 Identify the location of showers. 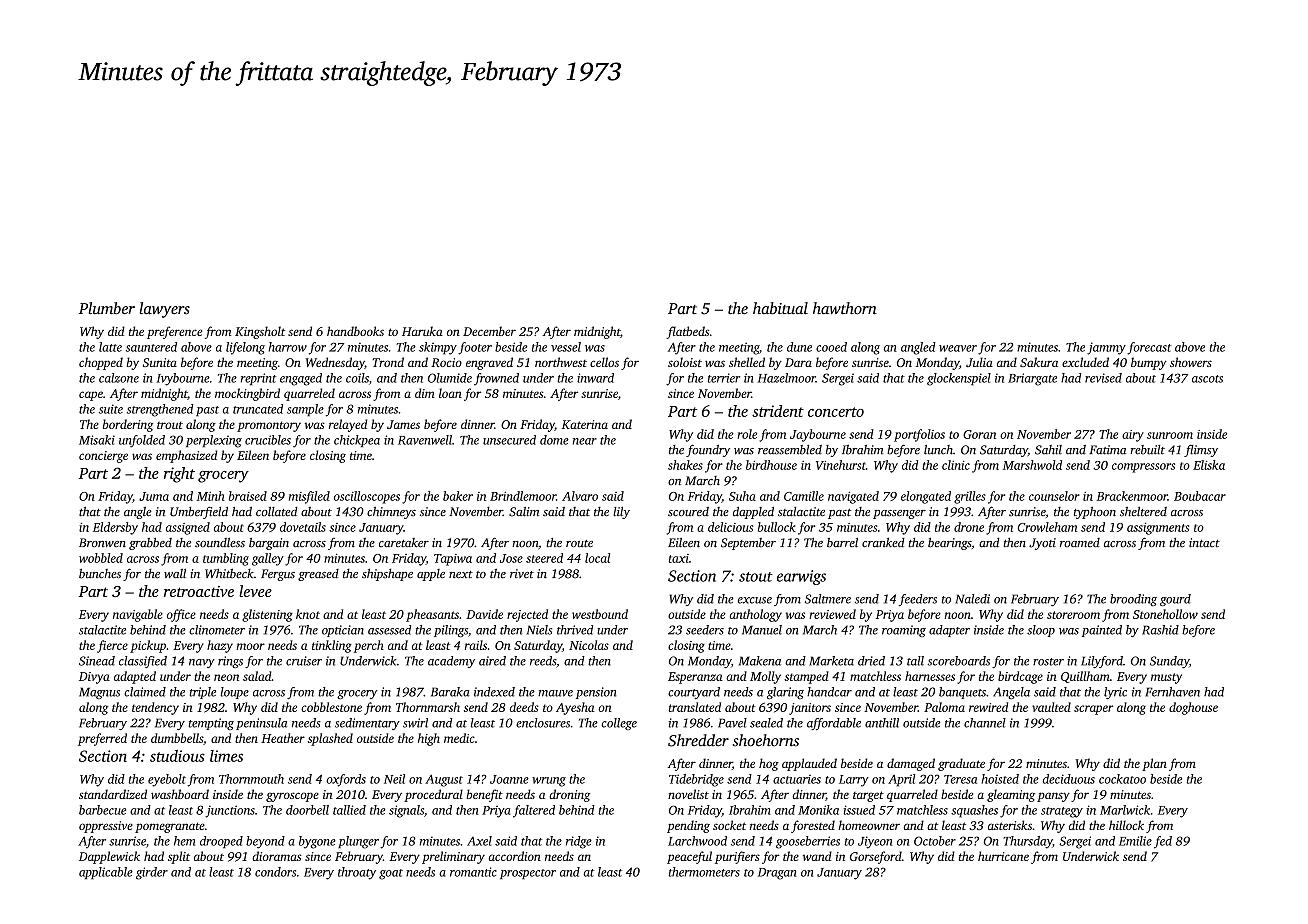
(1191, 362).
